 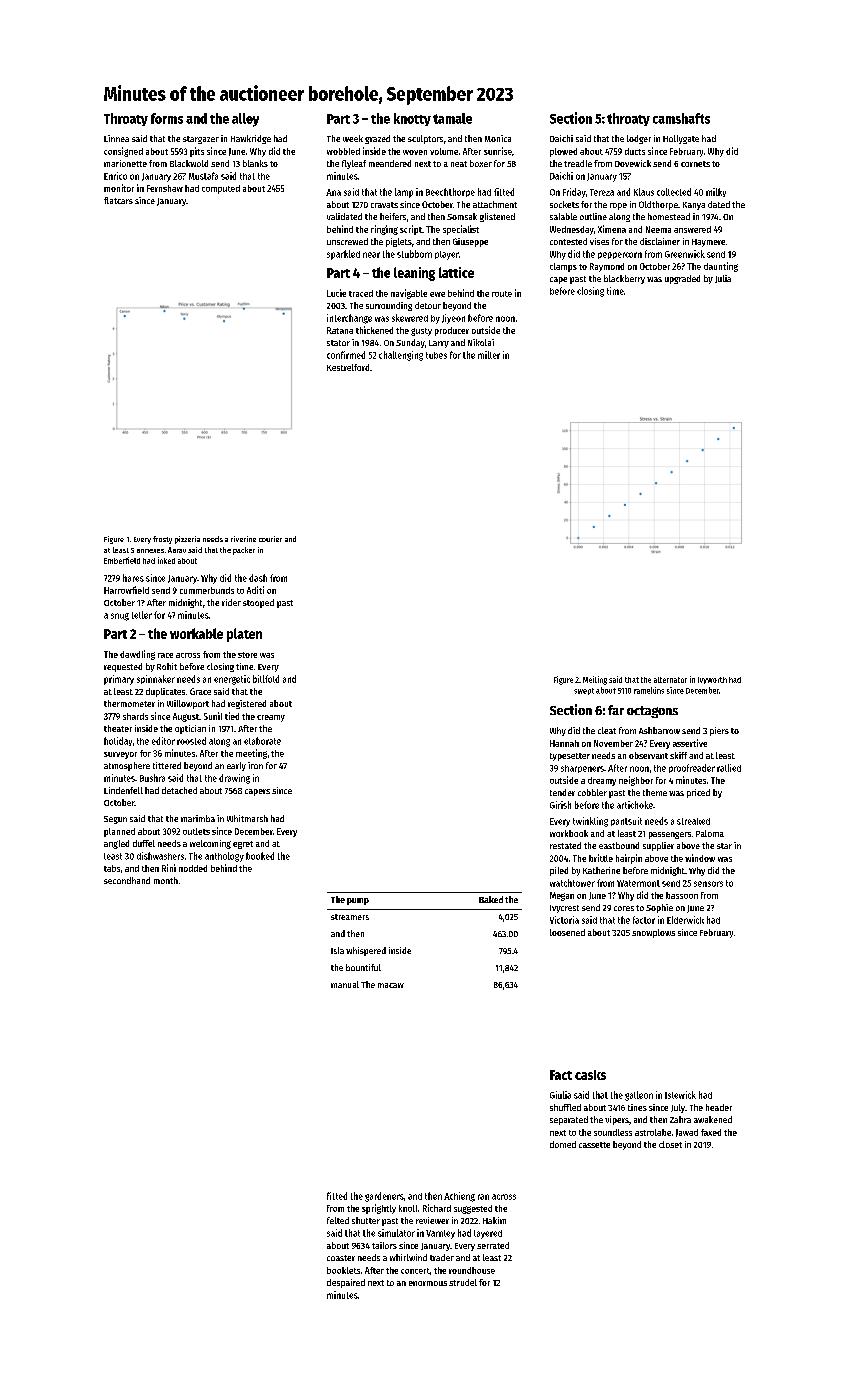 I want to click on awakened, so click(x=713, y=1119).
